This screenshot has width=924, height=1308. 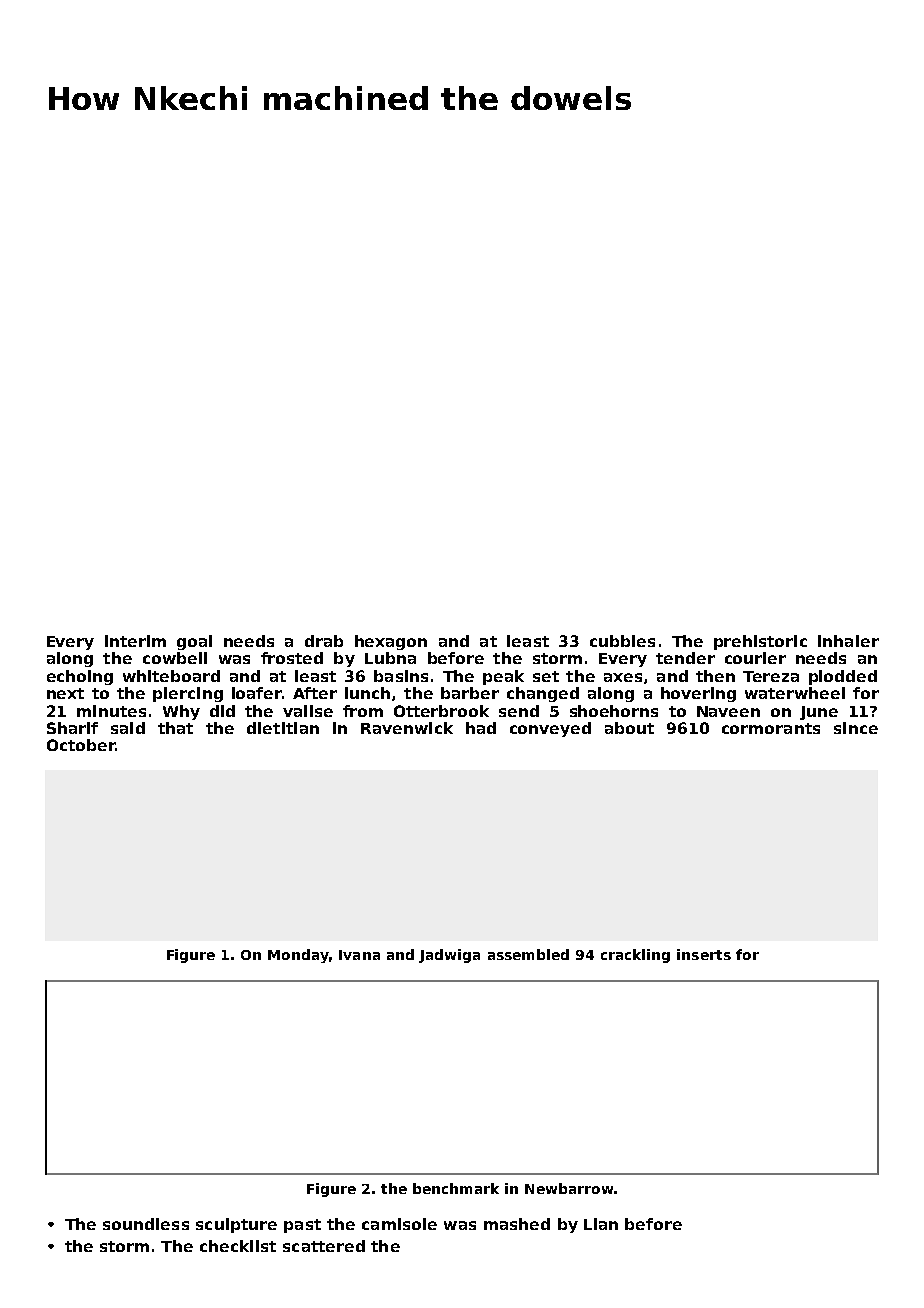 I want to click on then, so click(x=715, y=676).
